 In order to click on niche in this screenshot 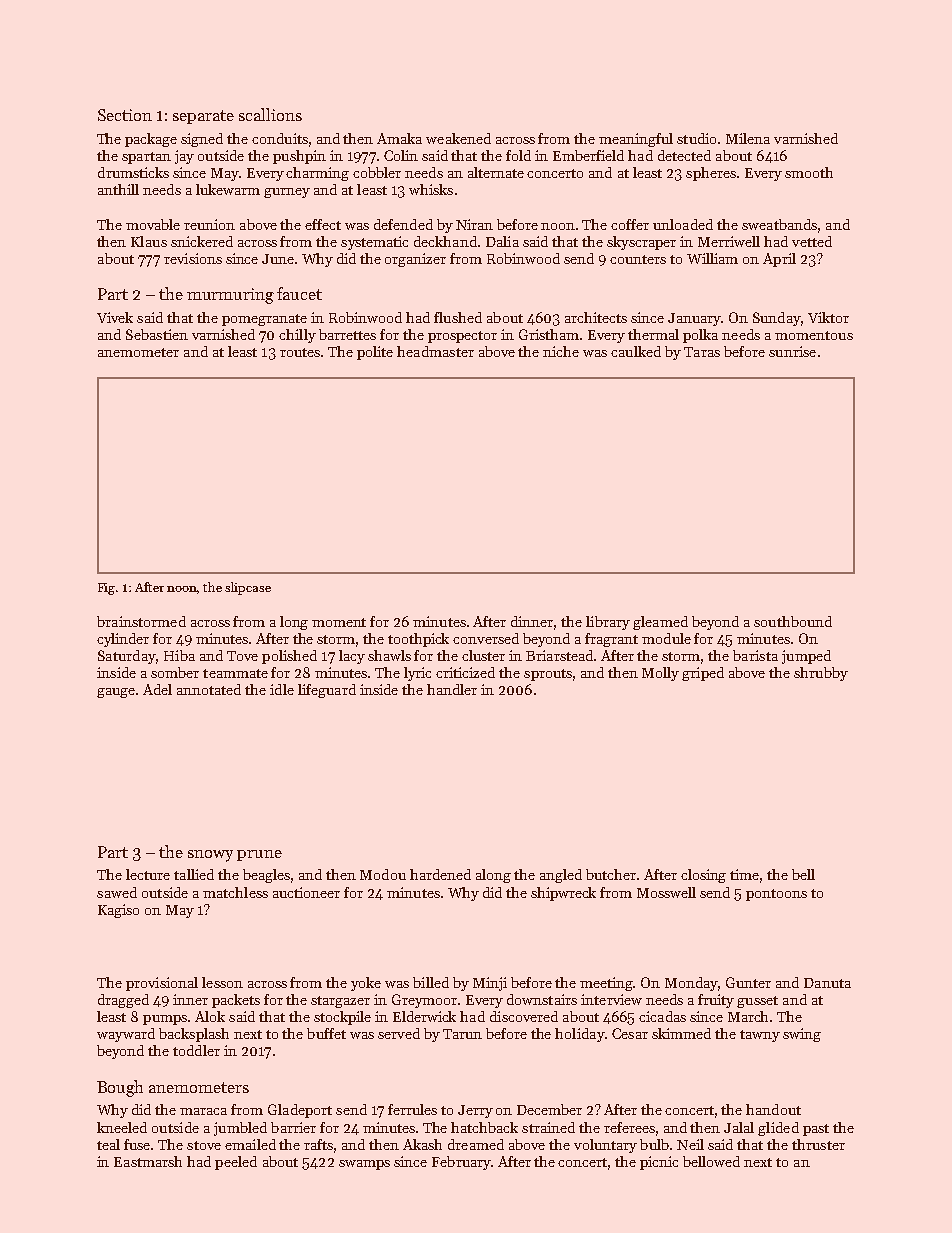, I will do `click(561, 351)`.
